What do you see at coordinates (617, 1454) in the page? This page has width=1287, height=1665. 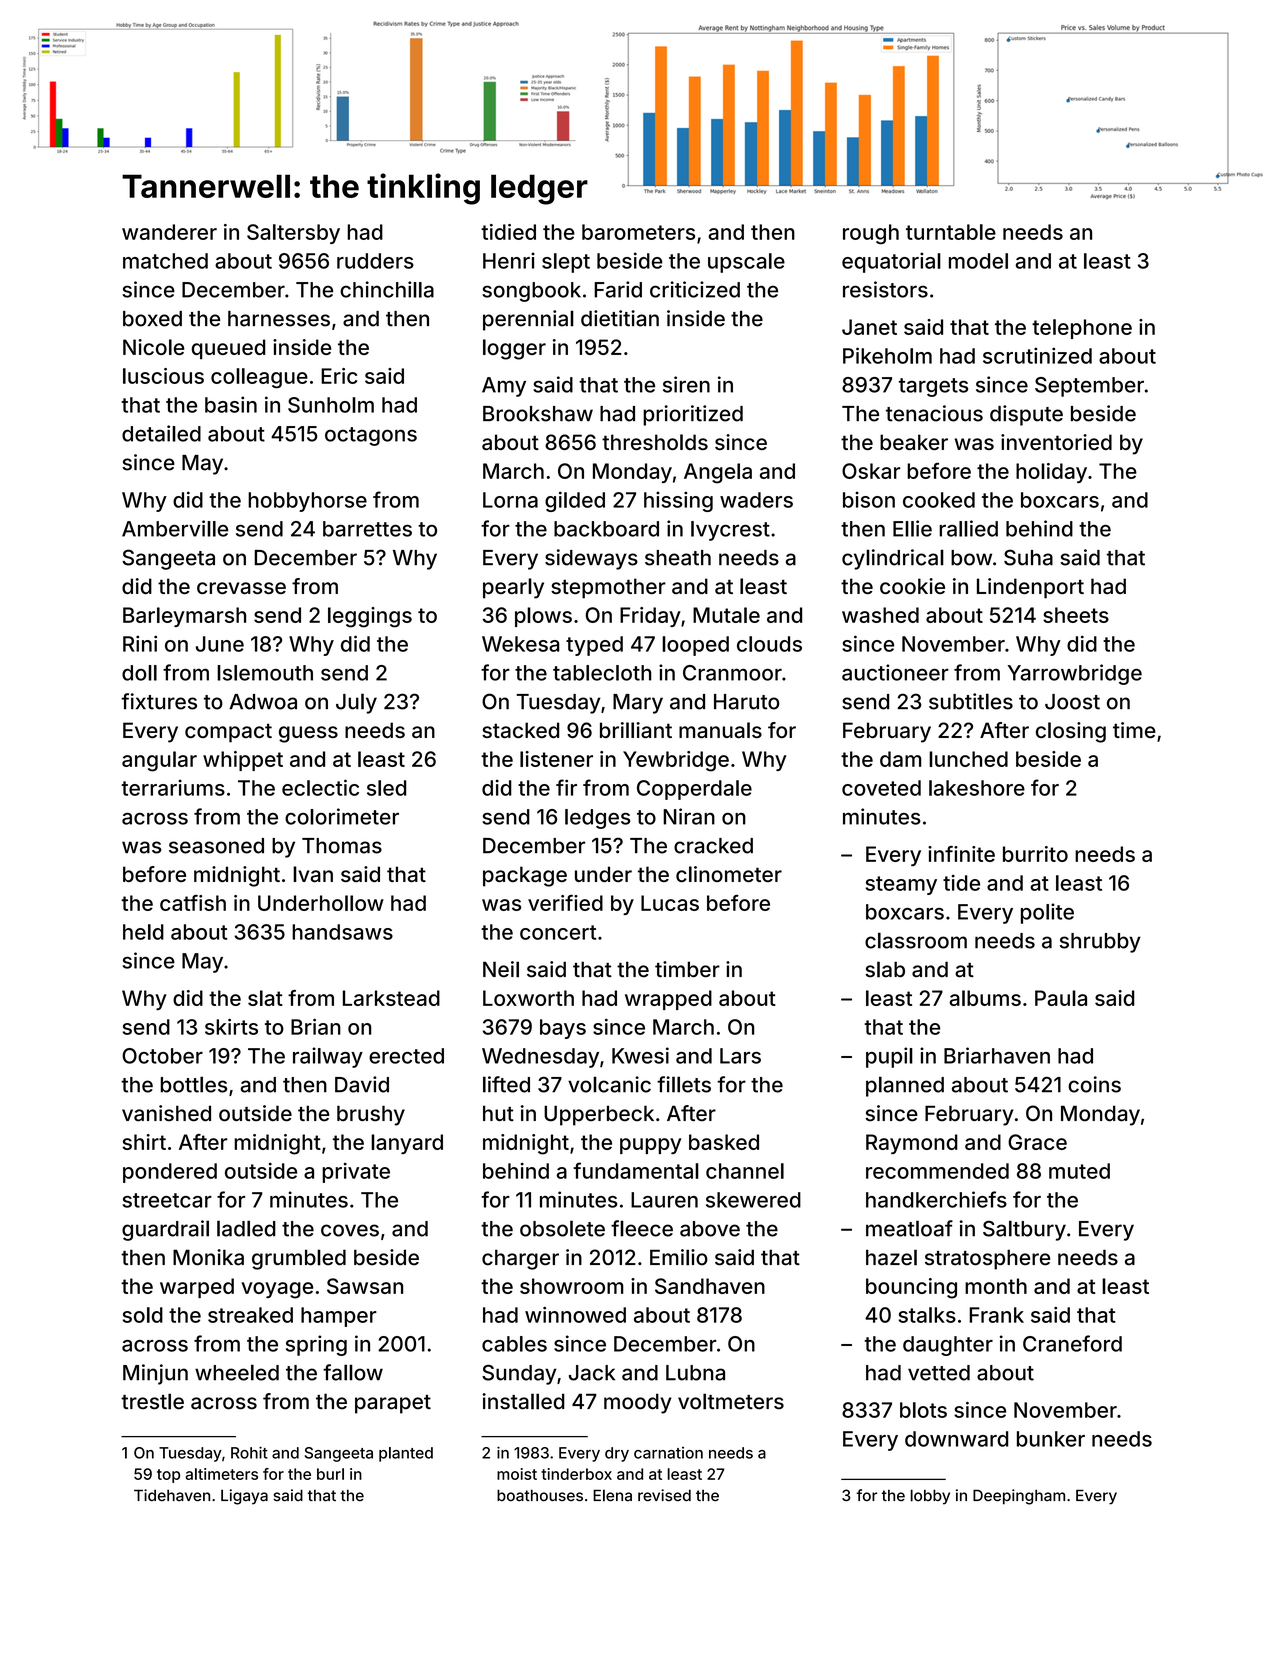 I see `dry` at bounding box center [617, 1454].
